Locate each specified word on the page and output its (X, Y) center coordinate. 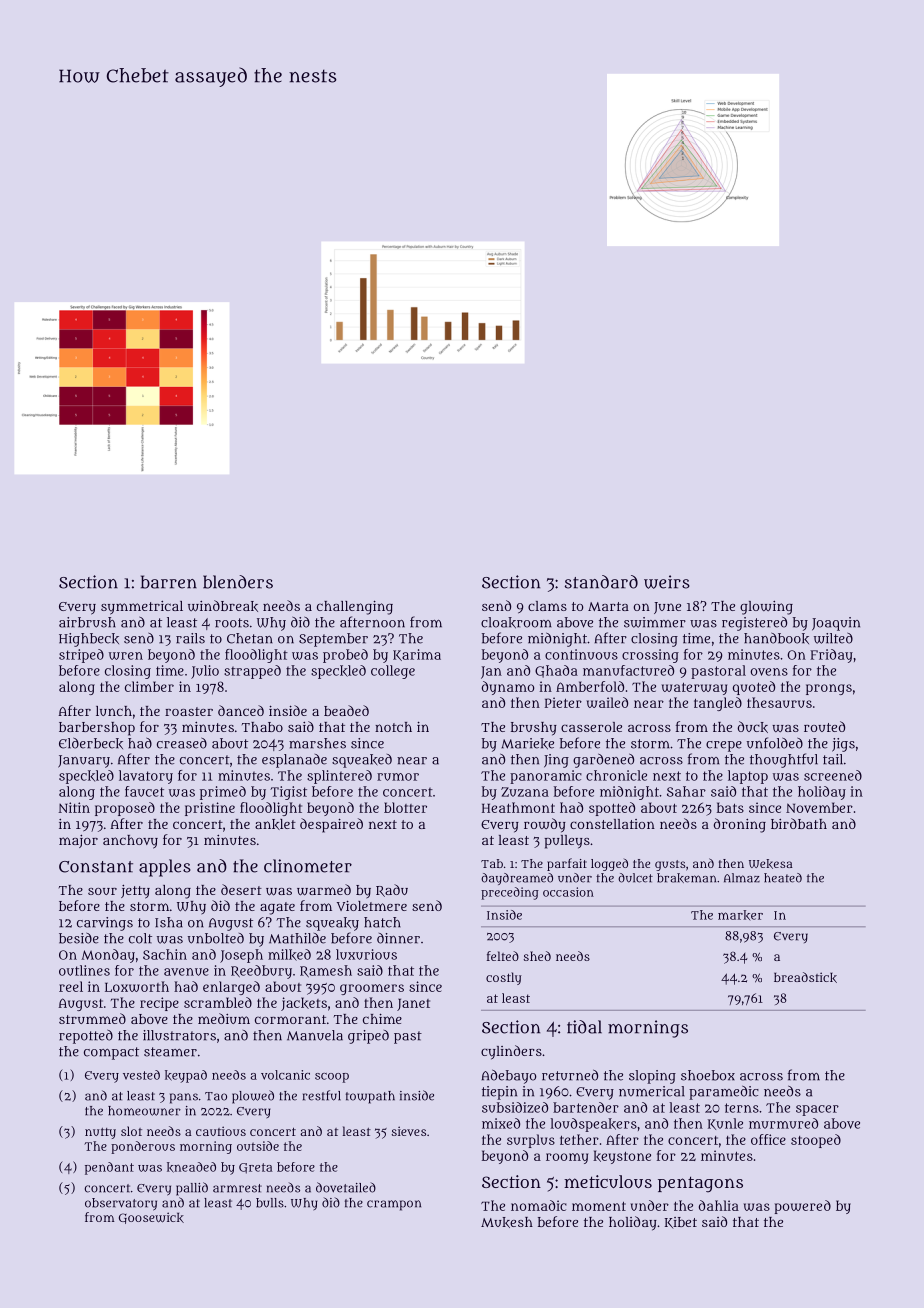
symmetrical (142, 608)
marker (740, 915)
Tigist (288, 793)
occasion (568, 892)
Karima (417, 655)
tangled (718, 704)
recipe (159, 1004)
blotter (405, 807)
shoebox (708, 1075)
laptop (748, 777)
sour (102, 891)
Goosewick (151, 1218)
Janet (413, 1005)
